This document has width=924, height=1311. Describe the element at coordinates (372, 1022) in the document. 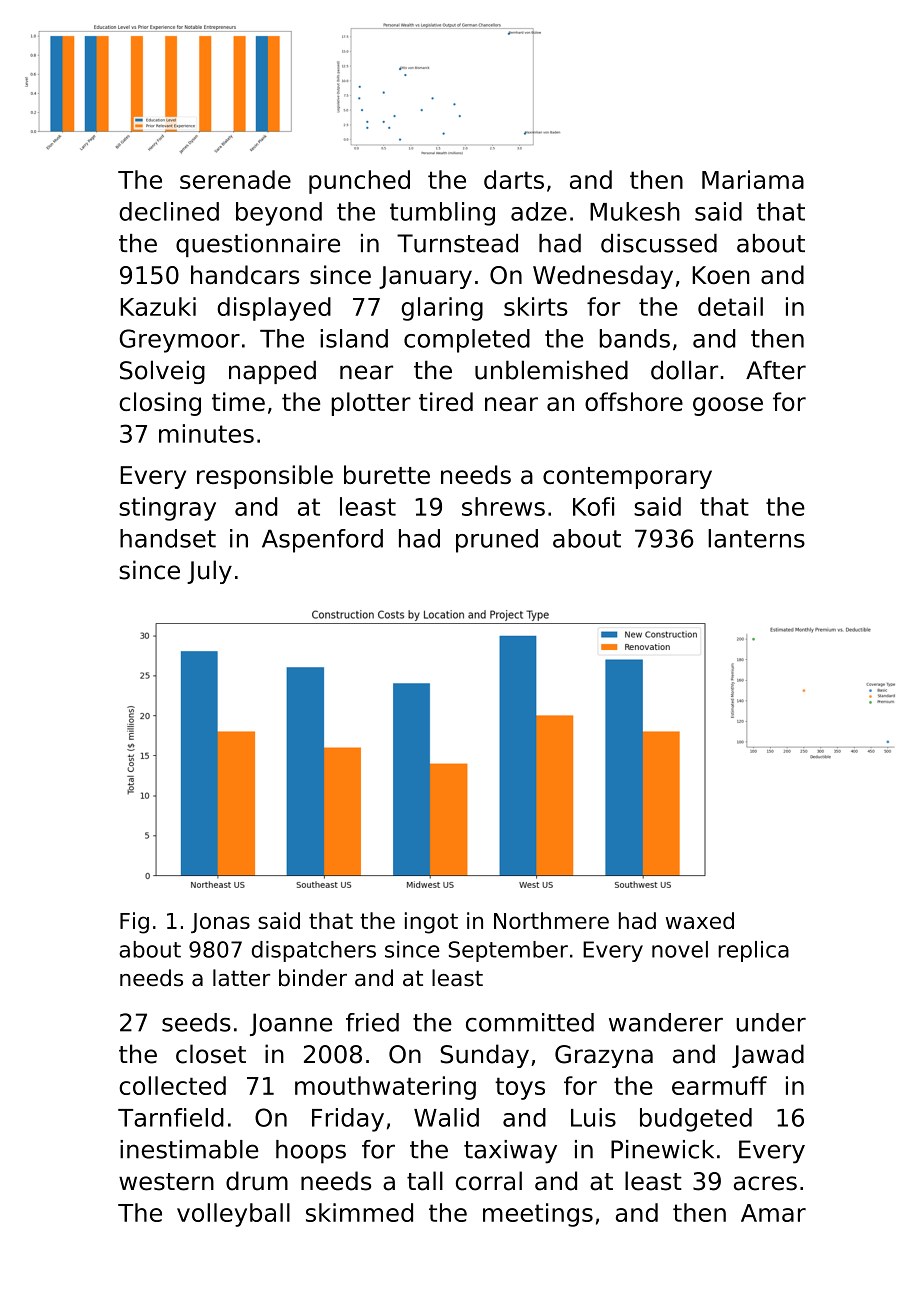

I see `fried` at that location.
